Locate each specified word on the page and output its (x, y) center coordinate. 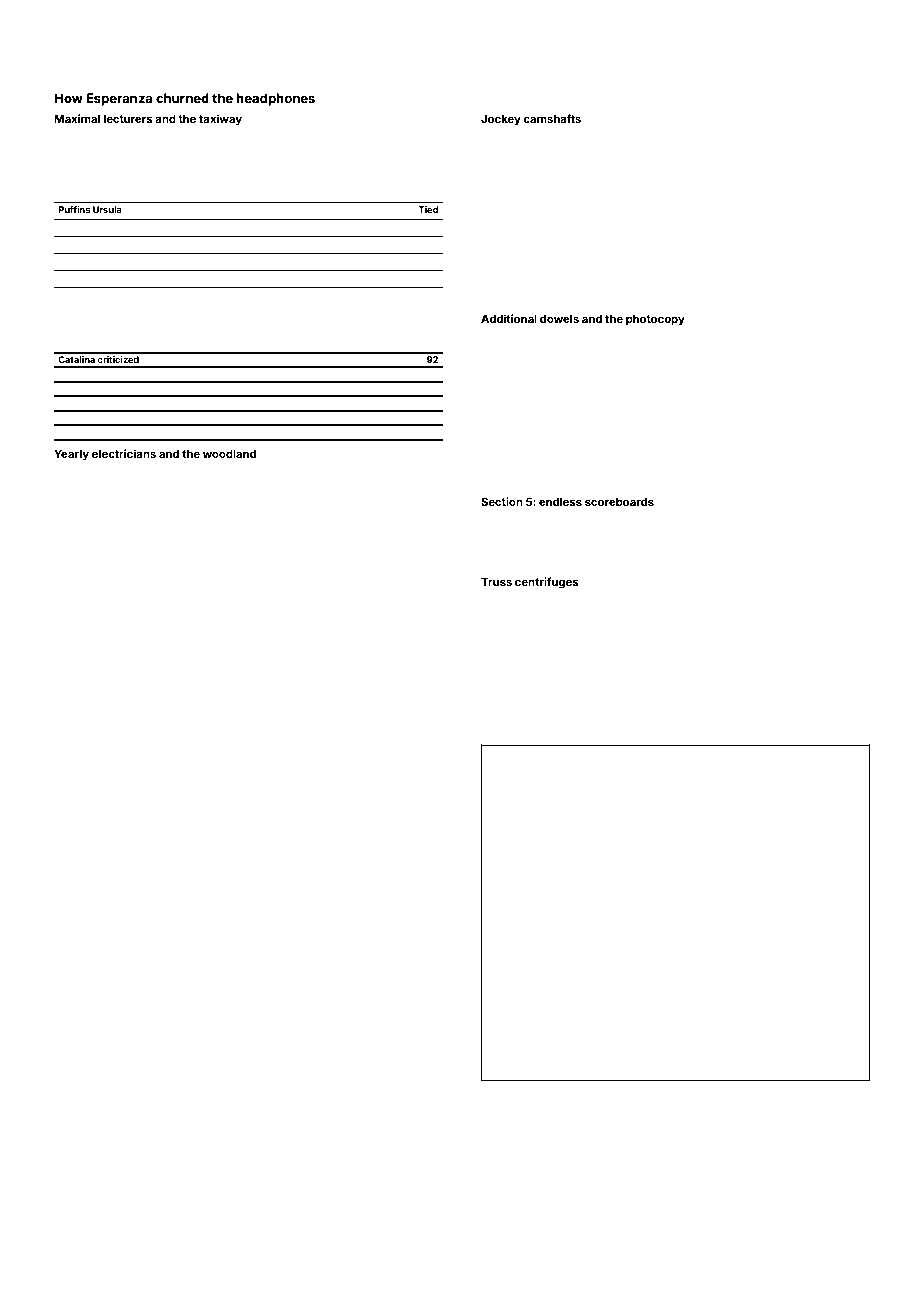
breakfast (70, 893)
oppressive (258, 840)
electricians (124, 453)
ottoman (765, 272)
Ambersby (502, 640)
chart (786, 390)
